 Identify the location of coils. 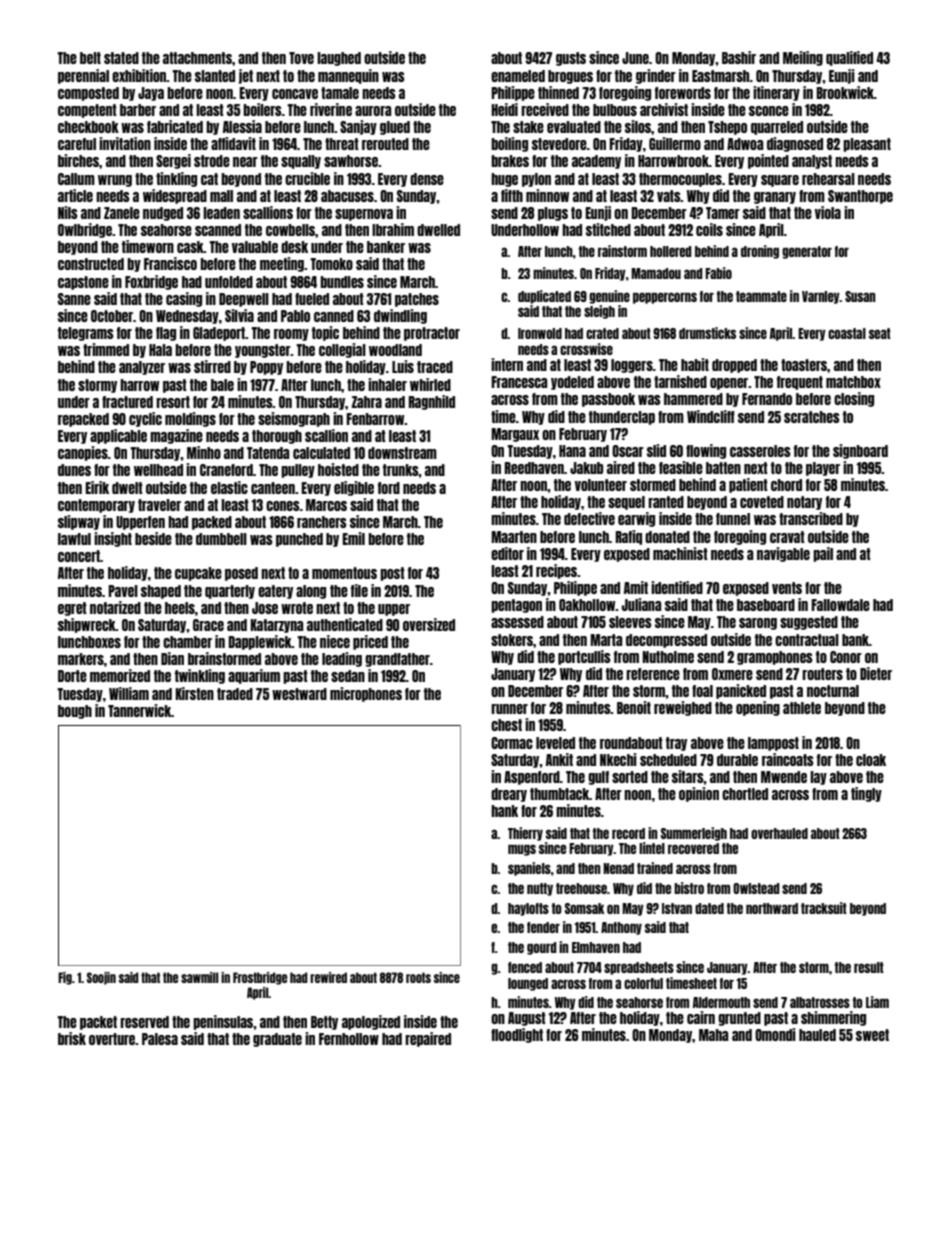
(709, 229).
